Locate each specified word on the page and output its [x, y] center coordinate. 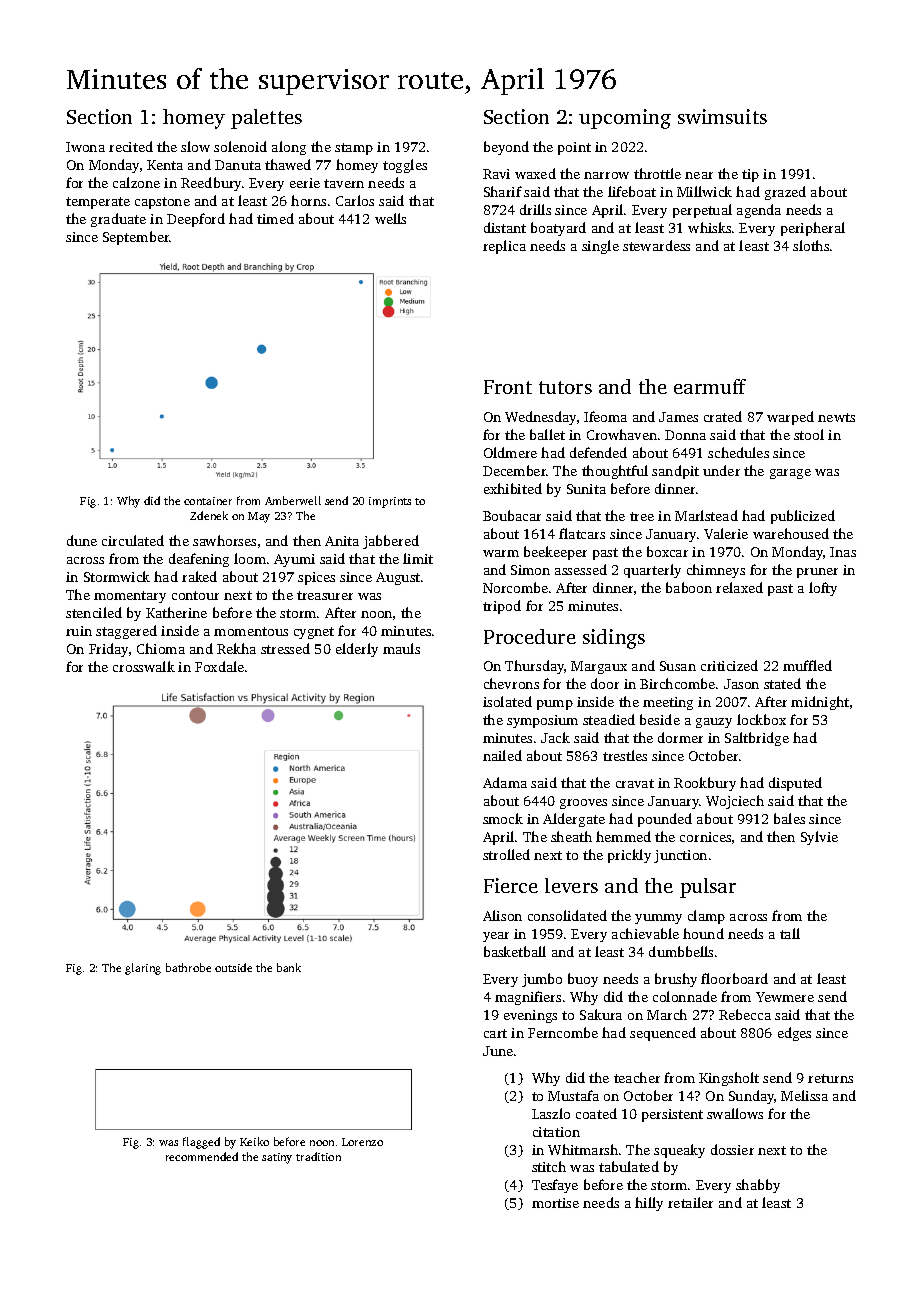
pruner [817, 573]
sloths [811, 245]
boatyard [558, 229]
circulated [133, 540]
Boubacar [512, 515]
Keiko [254, 1141]
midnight [820, 703]
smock [503, 818]
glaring [143, 969]
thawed [288, 164]
